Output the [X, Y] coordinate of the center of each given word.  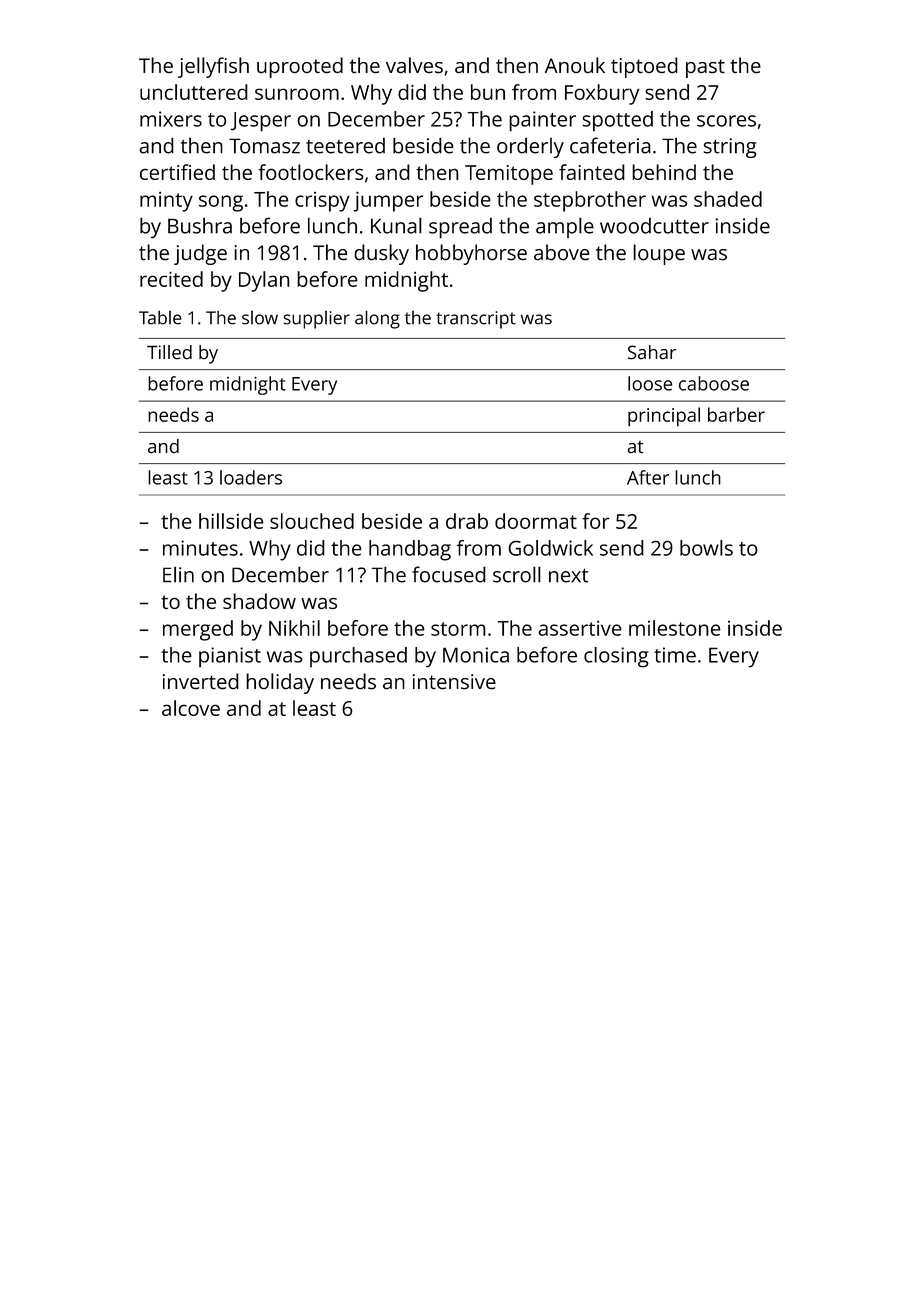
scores [726, 121]
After [648, 477]
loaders [251, 477]
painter [542, 121]
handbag [410, 550]
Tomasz [264, 146]
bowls [706, 548]
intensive [454, 682]
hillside [231, 521]
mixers [171, 119]
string [730, 148]
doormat [536, 521]
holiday [280, 683]
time [675, 655]
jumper [388, 202]
